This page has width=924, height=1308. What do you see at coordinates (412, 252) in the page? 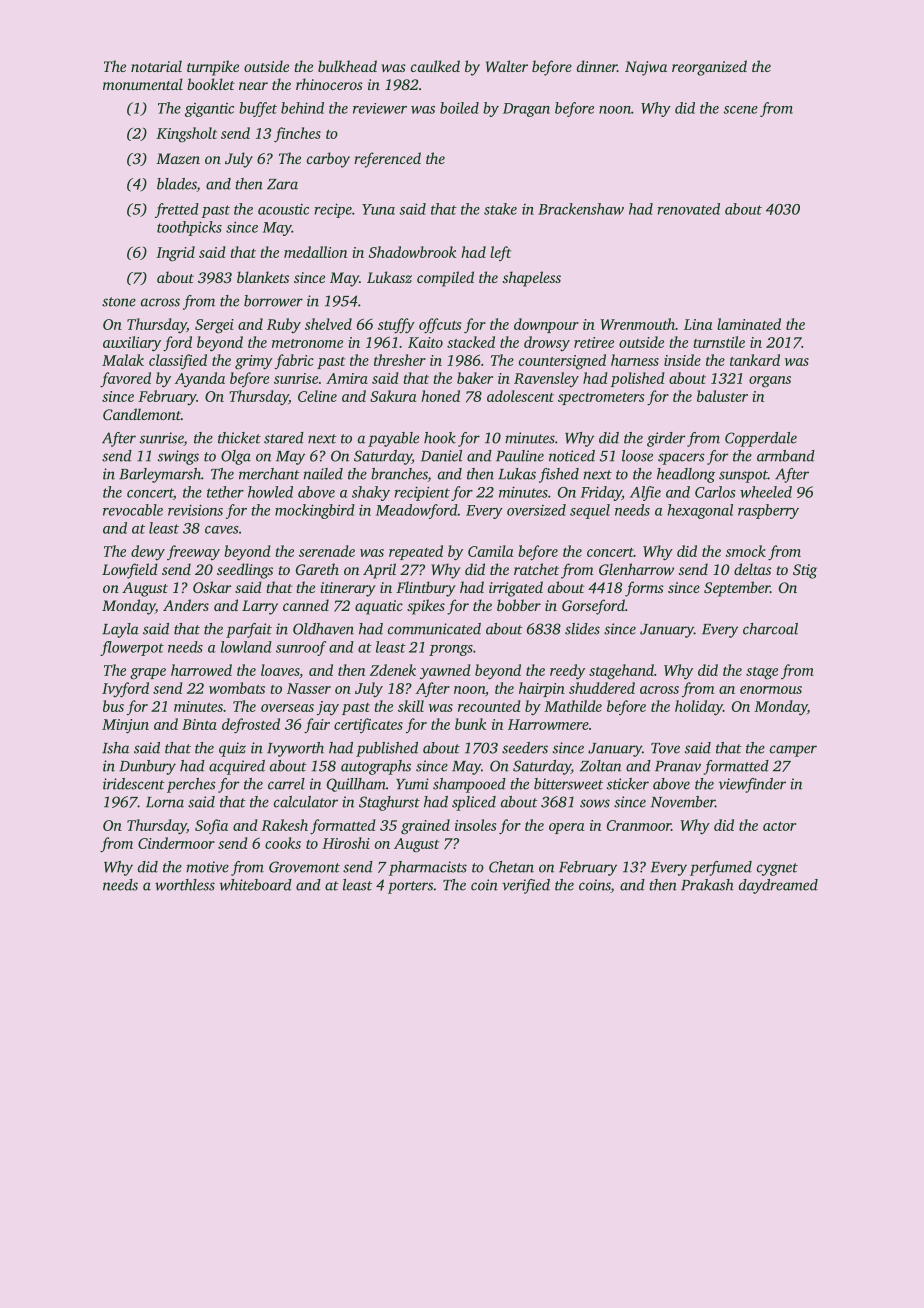
I see `Shadowbrook` at bounding box center [412, 252].
